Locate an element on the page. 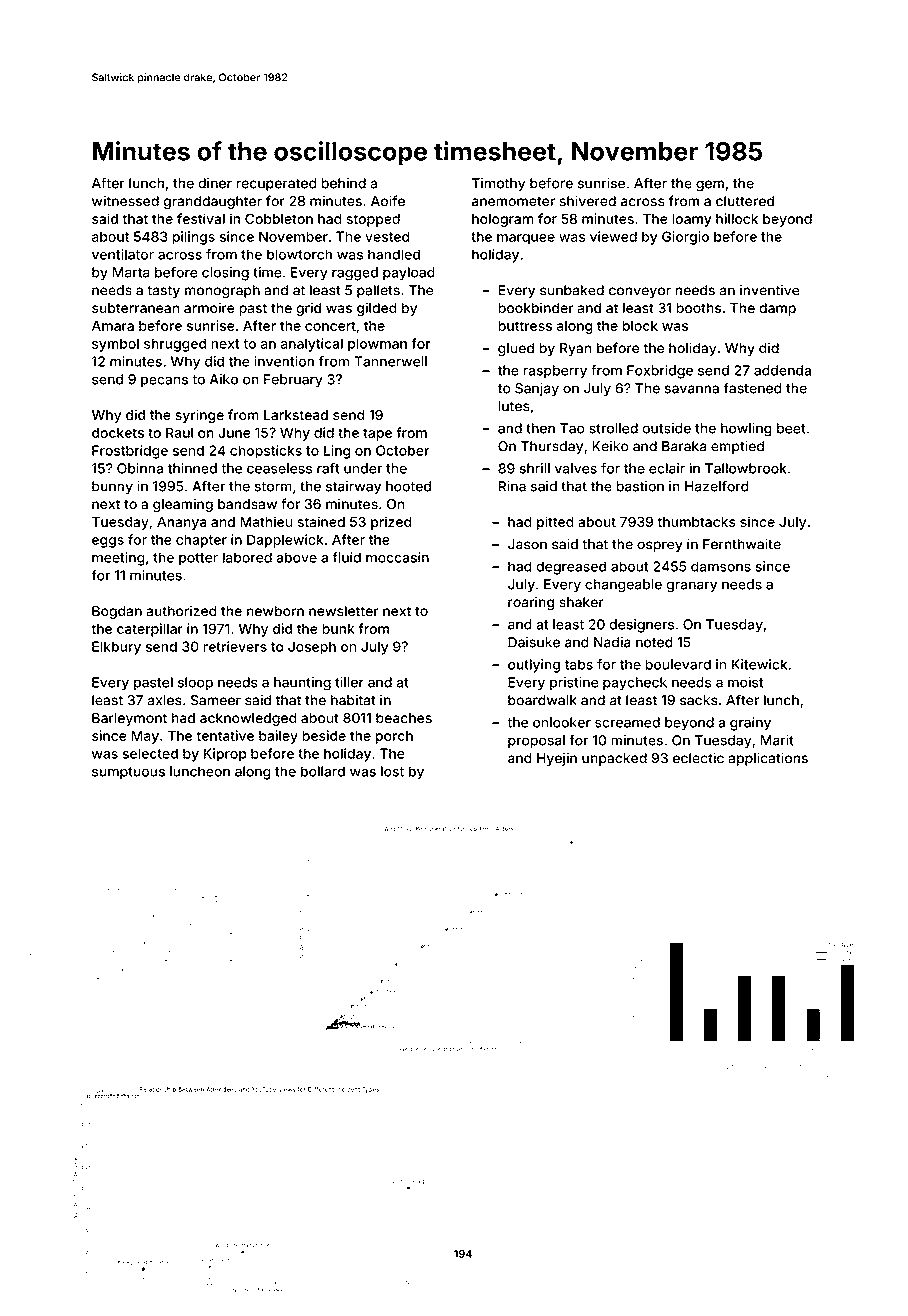 This page has width=908, height=1316. boardwalk is located at coordinates (542, 700).
